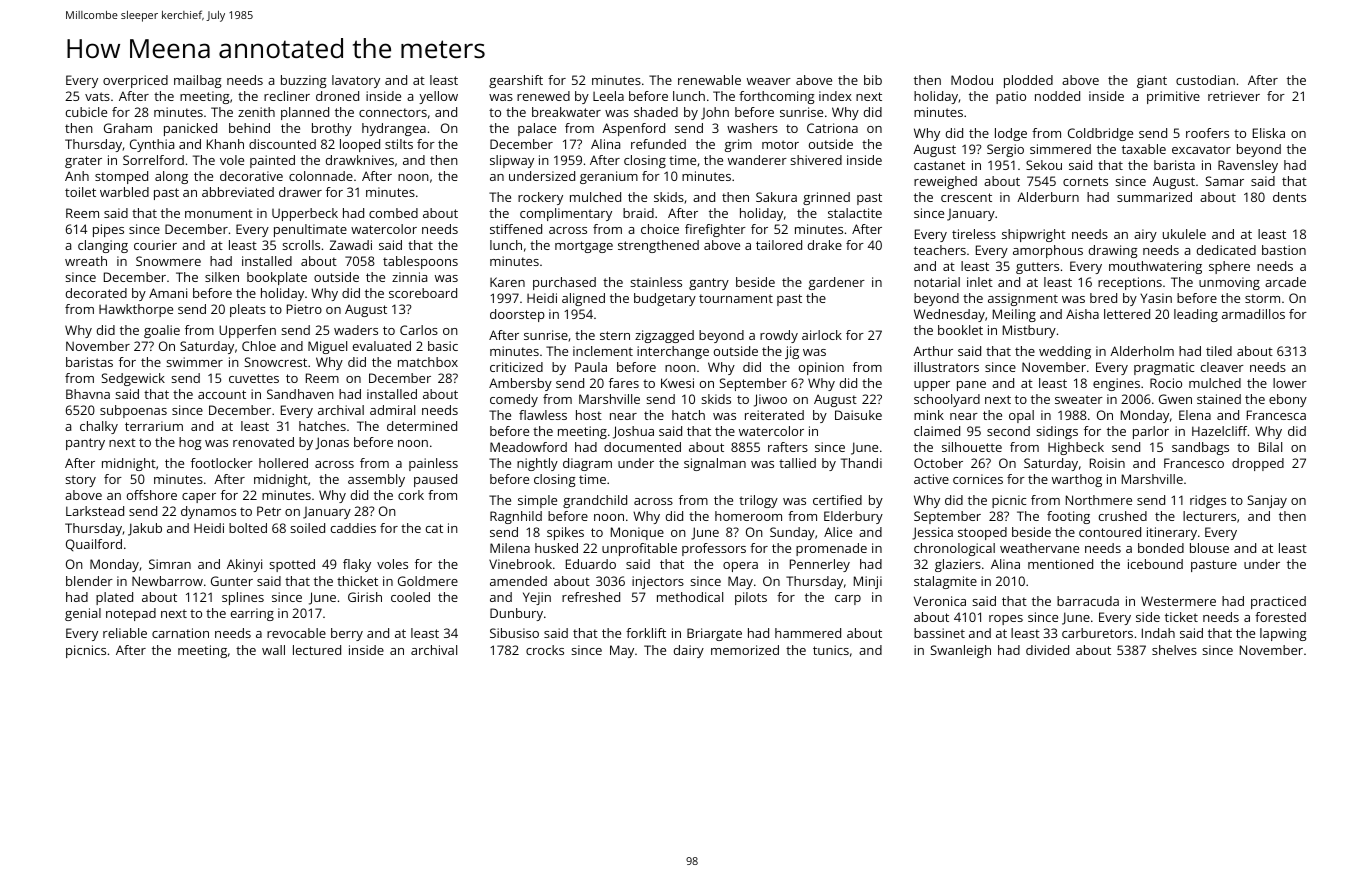 This screenshot has width=1372, height=887. I want to click on Kwesi, so click(677, 383).
